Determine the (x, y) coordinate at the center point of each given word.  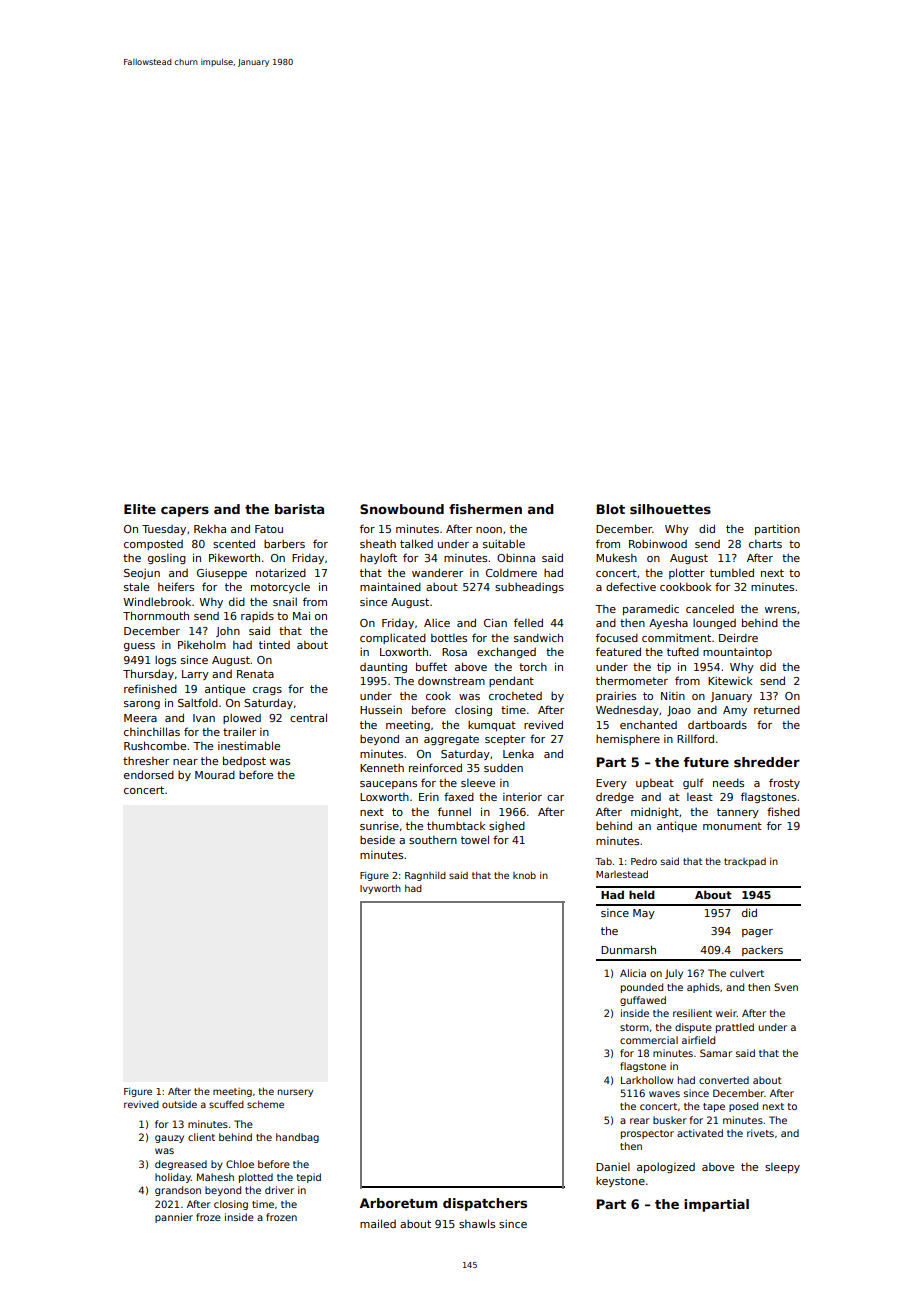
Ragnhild (425, 876)
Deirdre (738, 637)
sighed (507, 827)
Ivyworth (380, 889)
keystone (620, 1182)
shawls (477, 1223)
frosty (784, 783)
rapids (257, 617)
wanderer (437, 572)
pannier (174, 1218)
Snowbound (402, 509)
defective (631, 586)
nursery (295, 1093)
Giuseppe (222, 574)
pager (757, 933)
